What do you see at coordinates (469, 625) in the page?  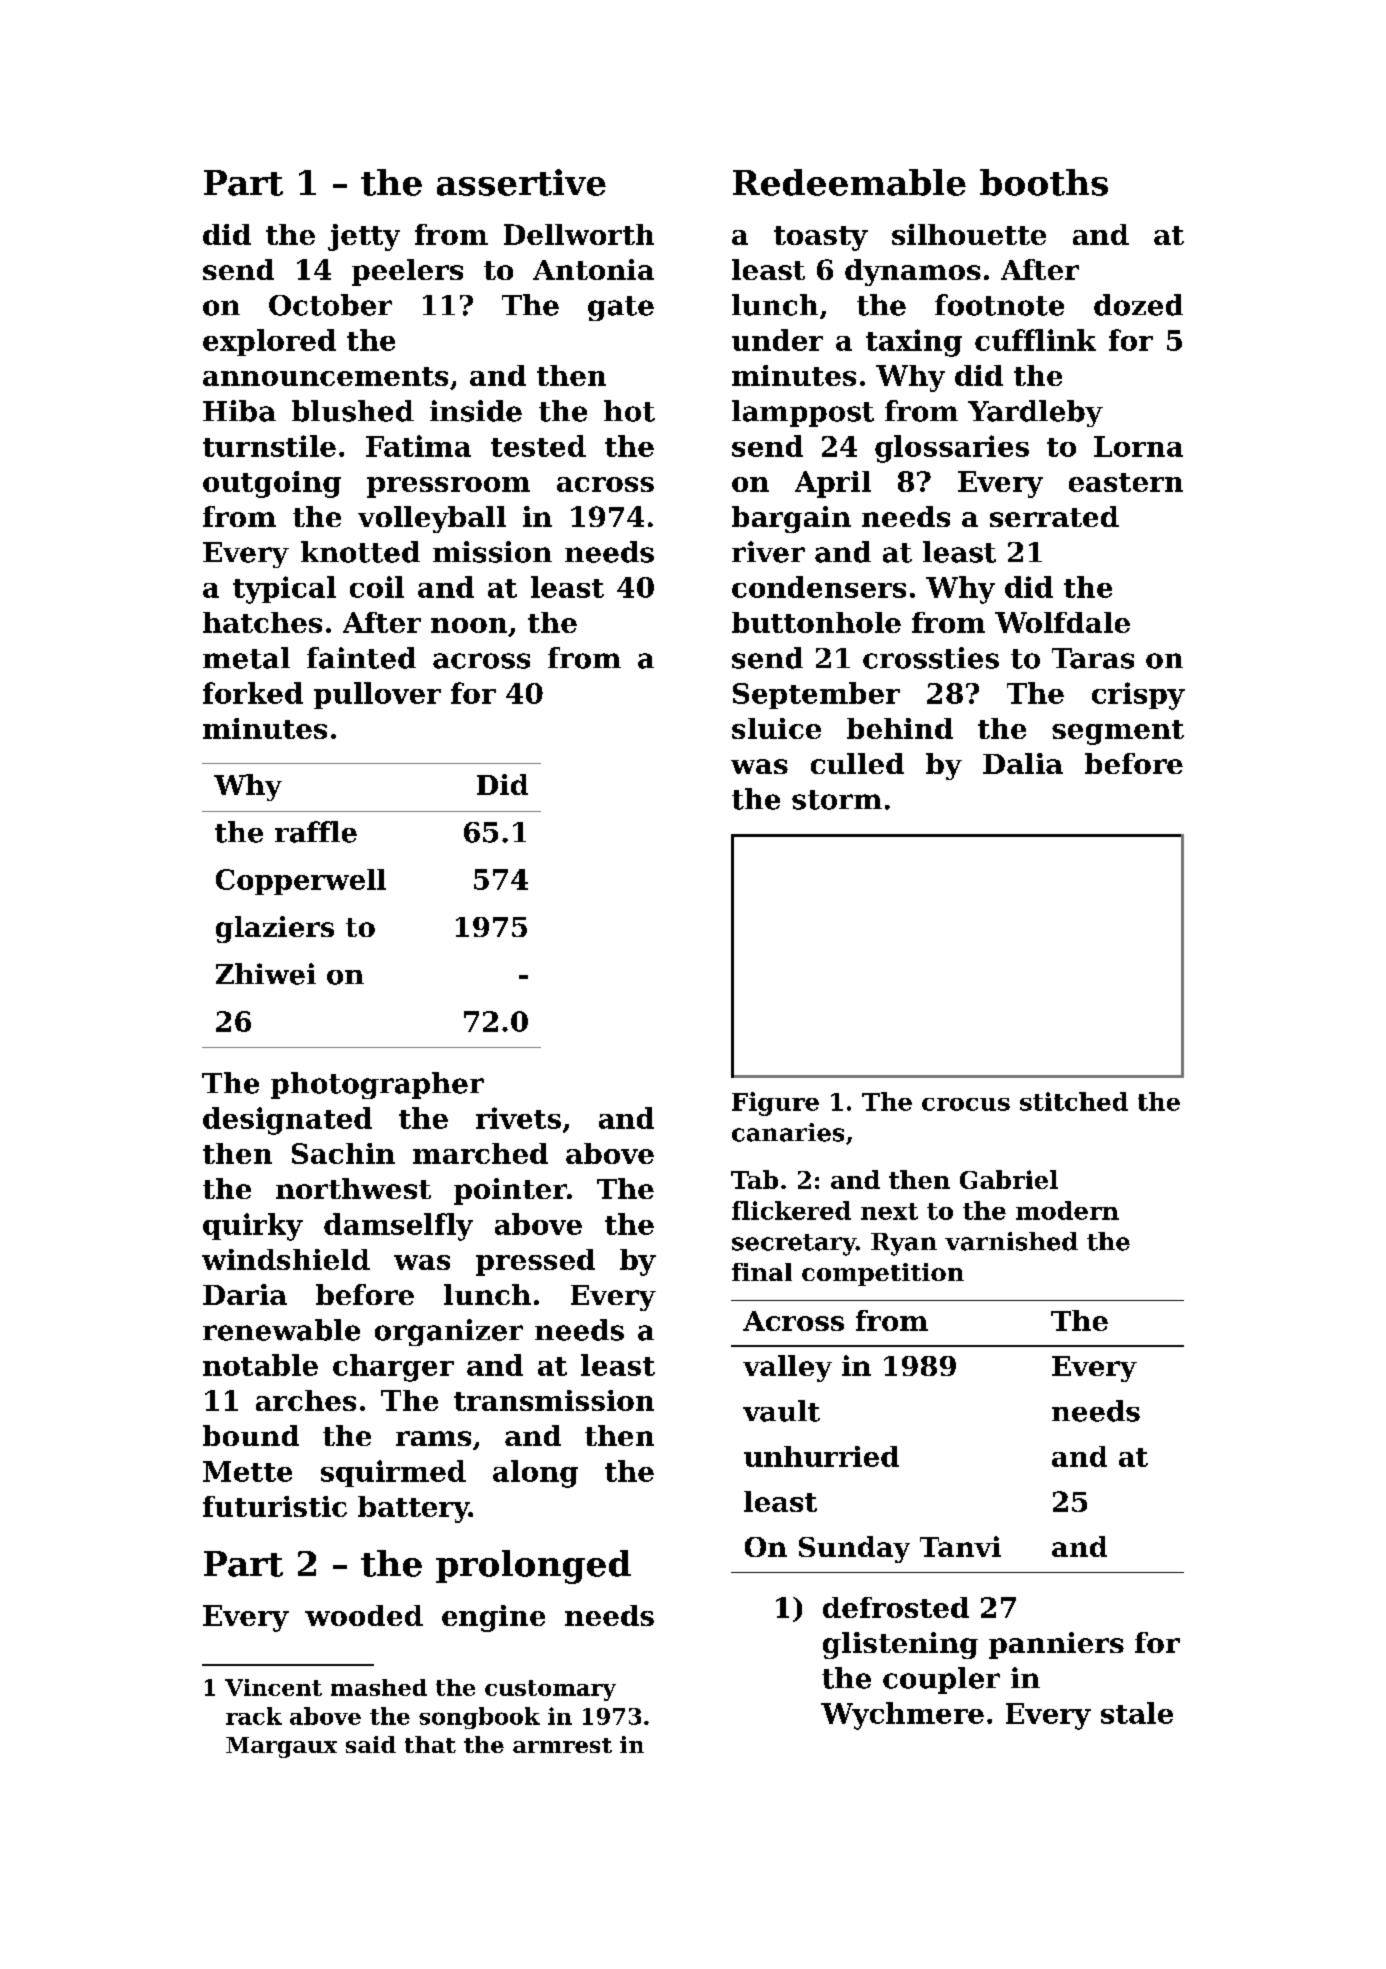 I see `noon` at bounding box center [469, 625].
